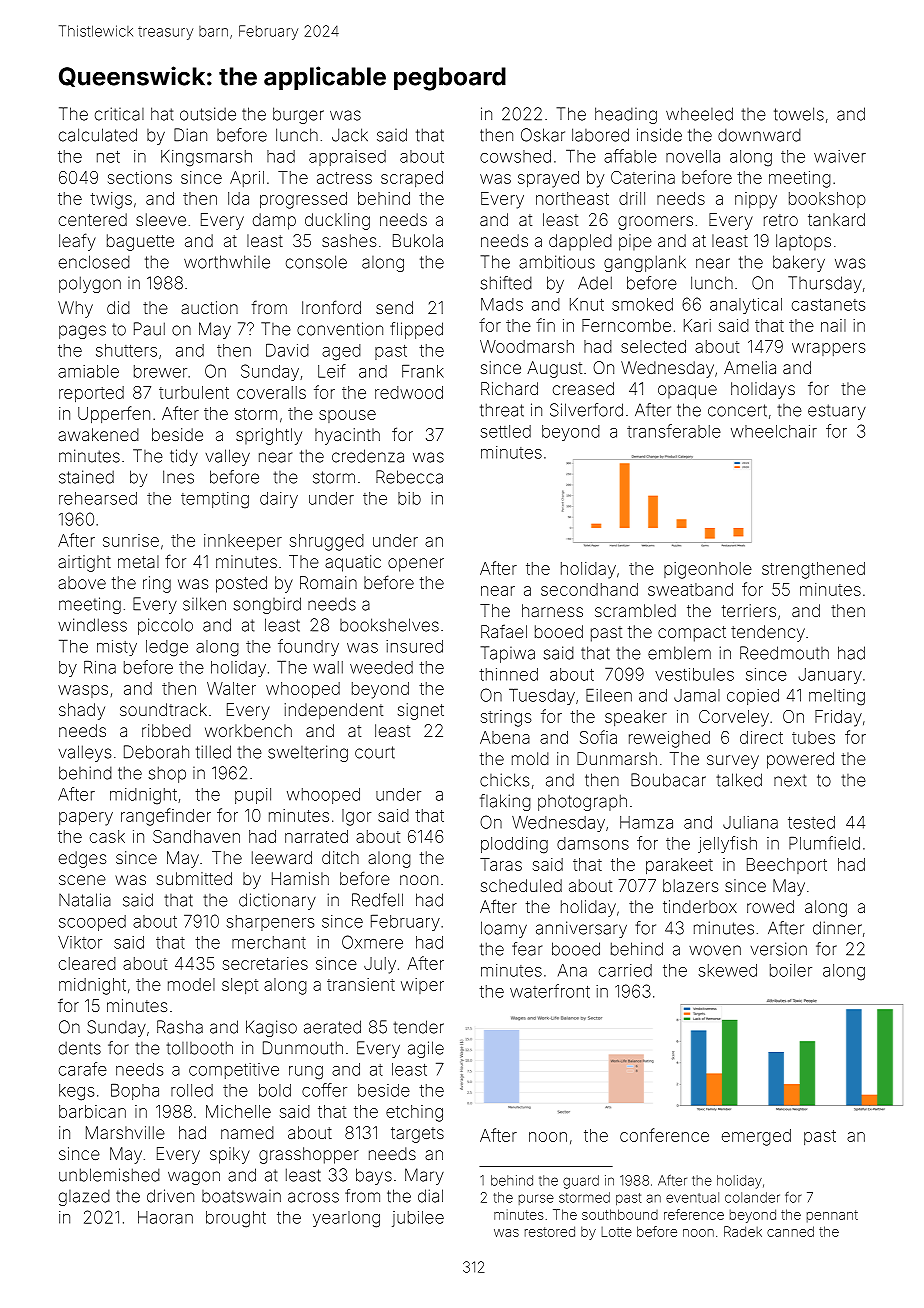 The width and height of the screenshot is (924, 1308). What do you see at coordinates (692, 634) in the screenshot?
I see `compact` at bounding box center [692, 634].
